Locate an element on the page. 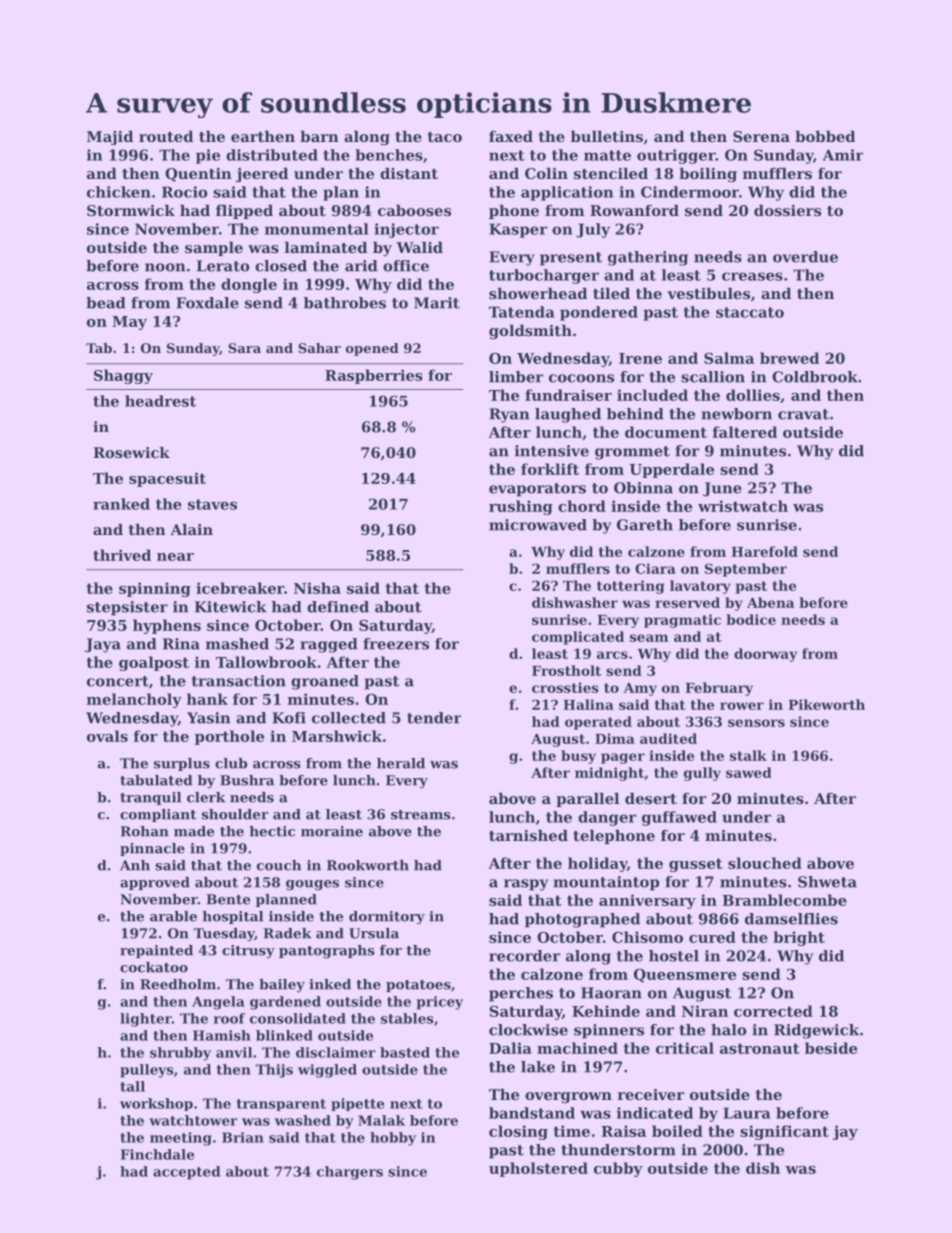 The height and width of the document is (1233, 952). Reedholm is located at coordinates (178, 984).
